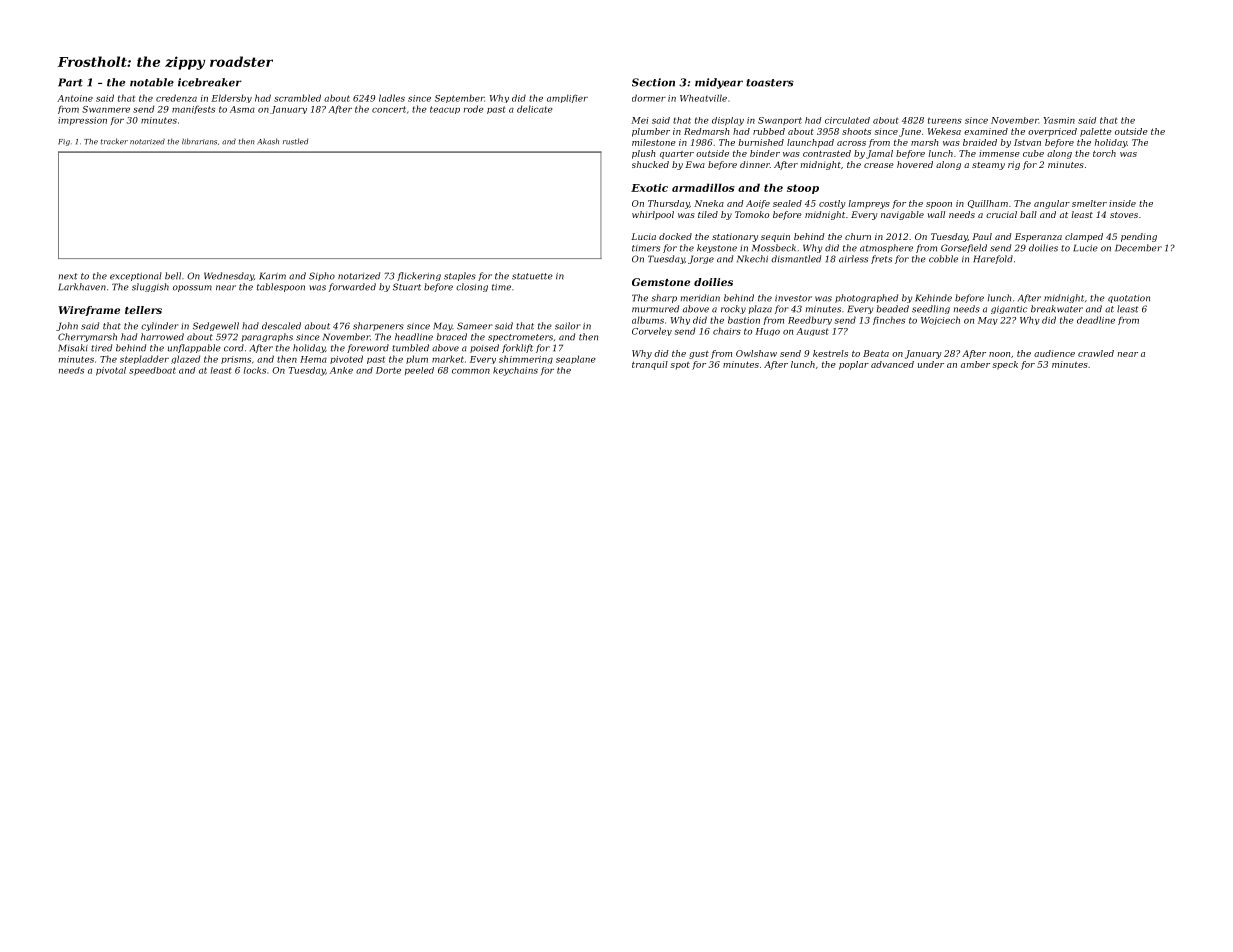 The width and height of the image is (1233, 952). What do you see at coordinates (770, 83) in the image?
I see `toasters` at bounding box center [770, 83].
